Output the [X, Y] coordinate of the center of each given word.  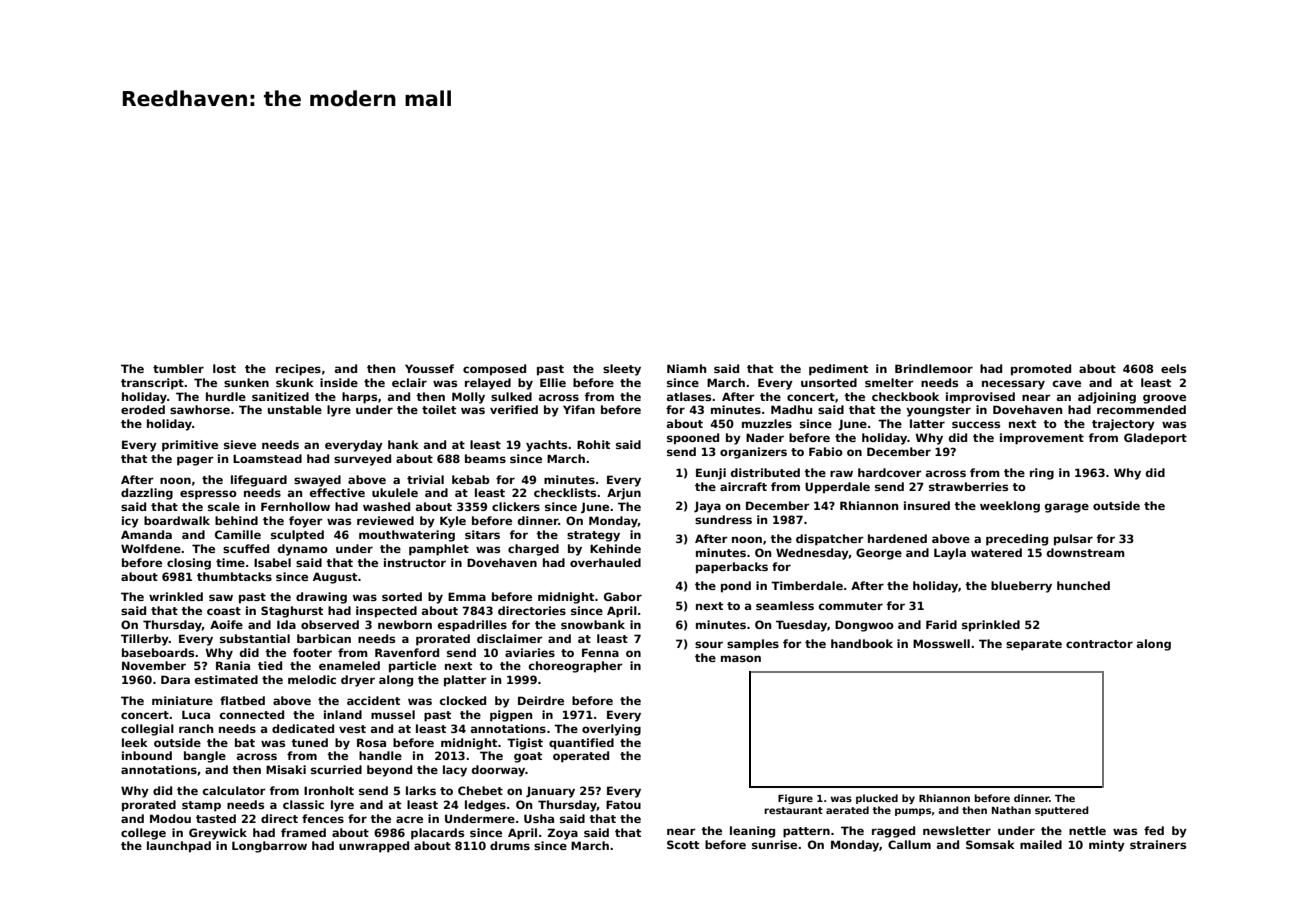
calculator [234, 790]
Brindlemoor [934, 368]
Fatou [623, 804]
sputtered [1062, 811]
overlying [611, 730]
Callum [909, 844]
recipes [298, 370]
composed [494, 370]
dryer [358, 681]
